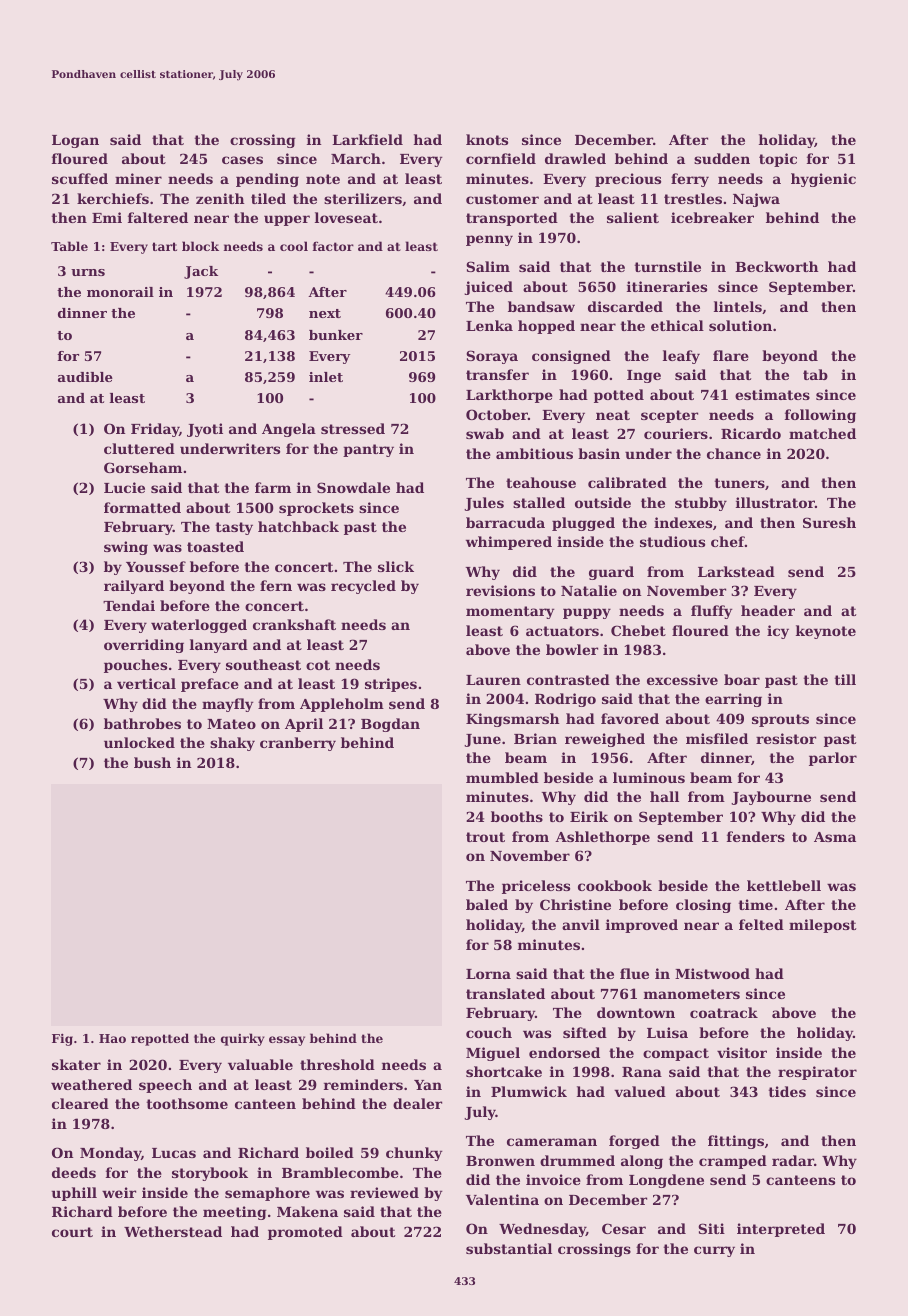  What do you see at coordinates (336, 335) in the image?
I see `bunker` at bounding box center [336, 335].
